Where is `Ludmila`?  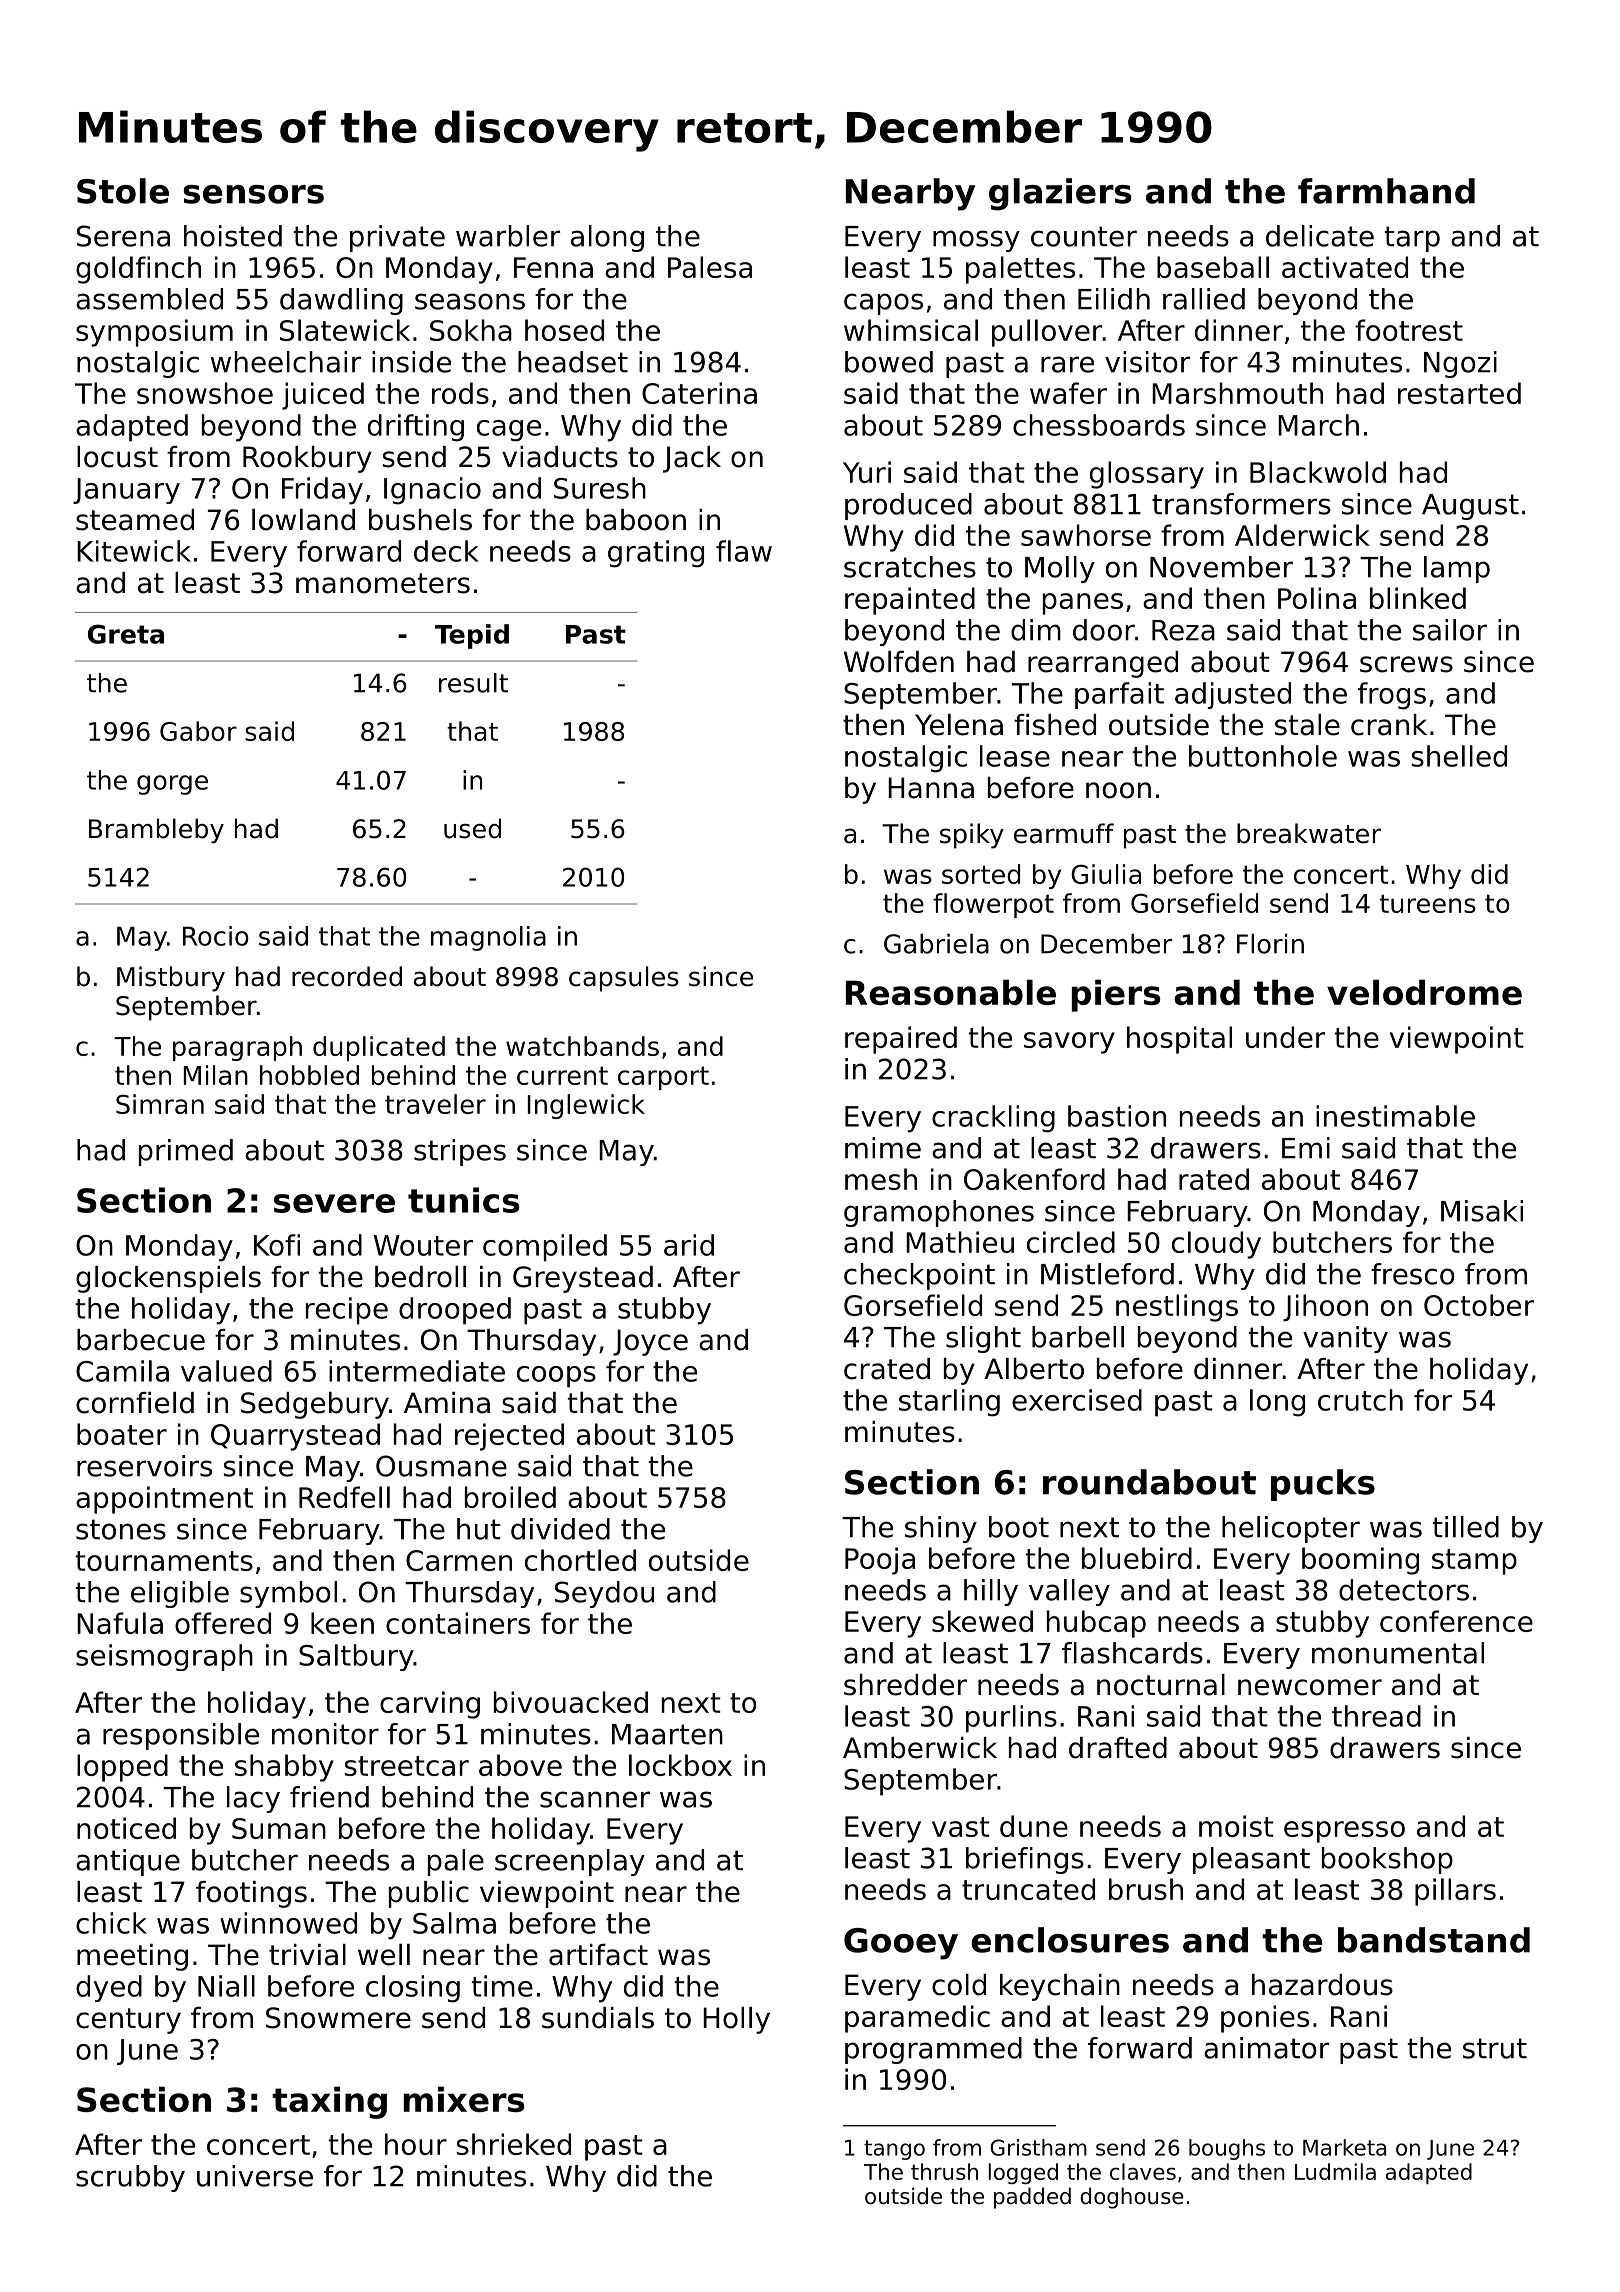
Ludmila is located at coordinates (1335, 2171).
